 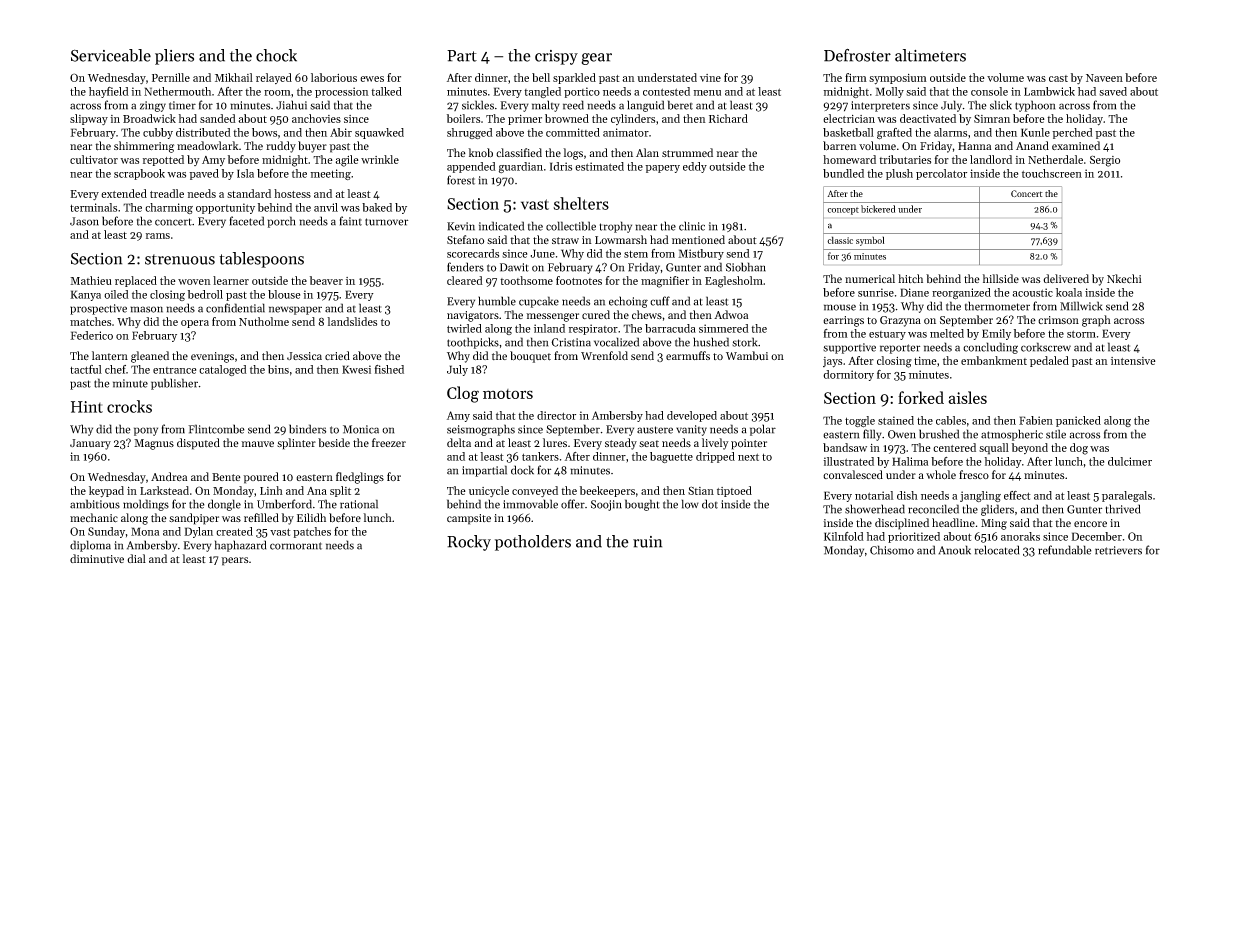 I want to click on Rocky, so click(x=469, y=543).
